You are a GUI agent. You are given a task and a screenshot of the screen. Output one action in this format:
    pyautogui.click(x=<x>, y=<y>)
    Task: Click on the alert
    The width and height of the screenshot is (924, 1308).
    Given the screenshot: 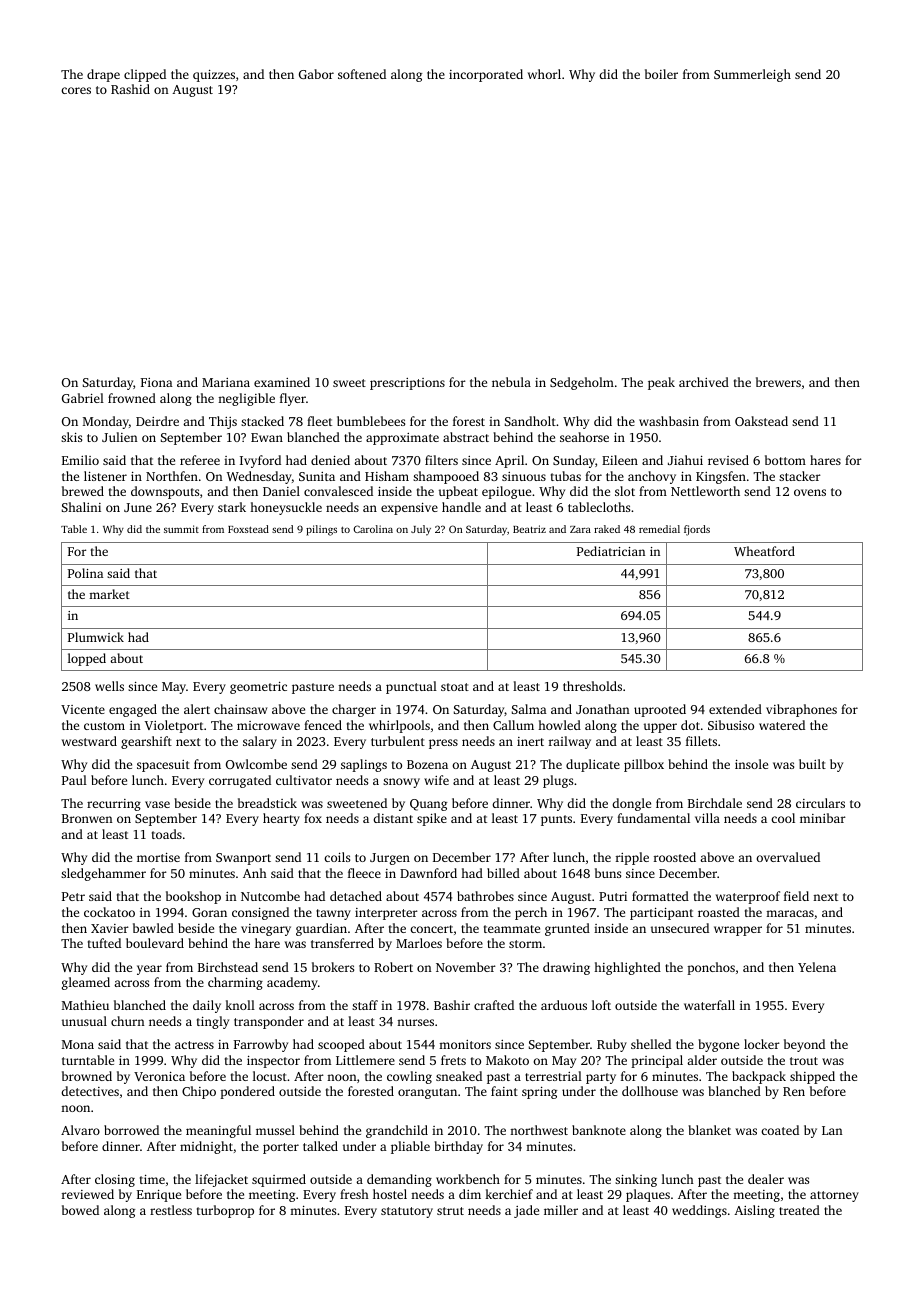 What is the action you would take?
    pyautogui.click(x=197, y=709)
